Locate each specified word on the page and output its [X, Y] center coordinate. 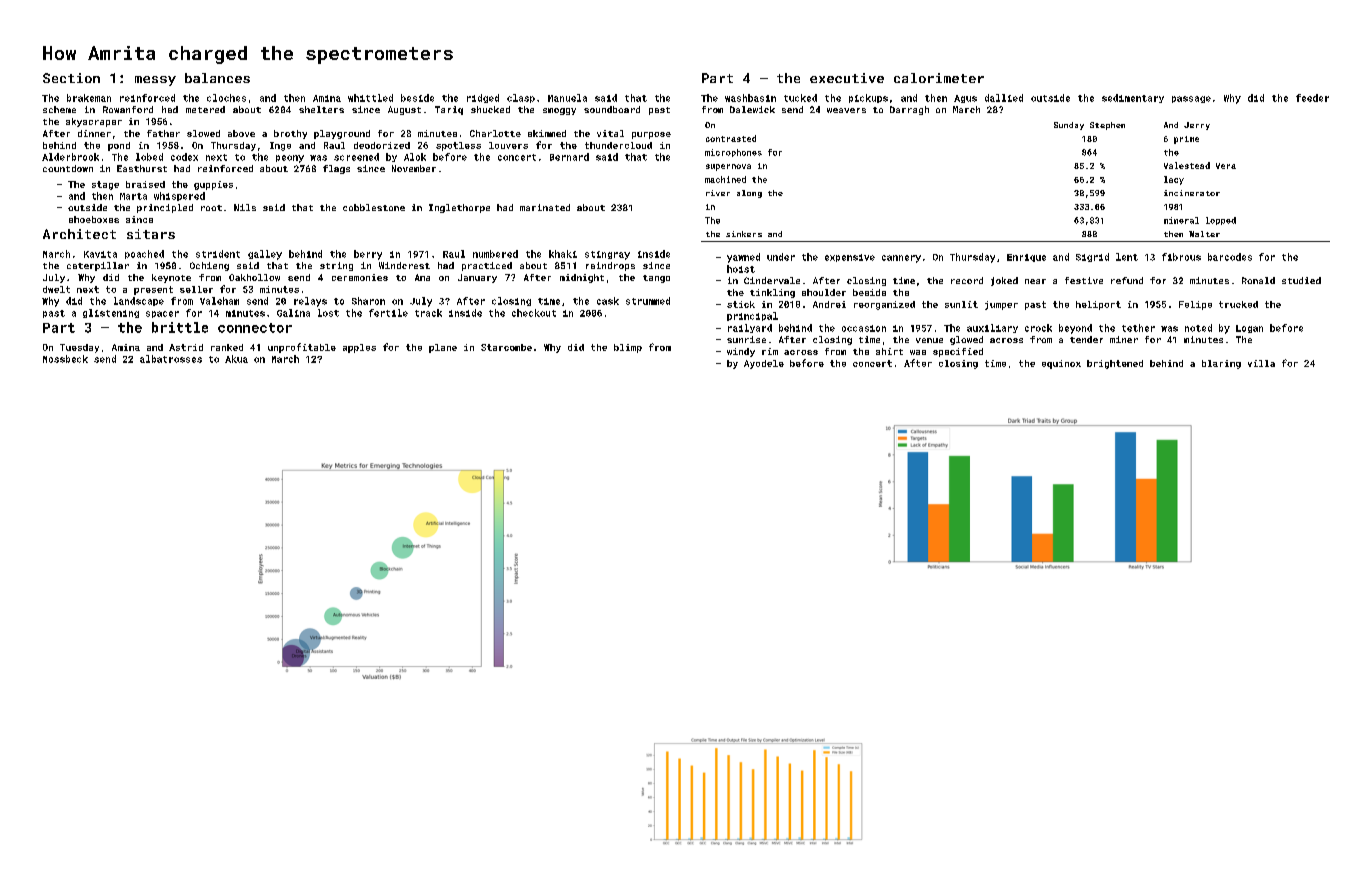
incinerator [1192, 193]
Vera [1226, 166]
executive [847, 78]
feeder [1312, 98]
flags [336, 169]
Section [71, 78]
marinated [545, 207]
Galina [293, 313]
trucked [1238, 304]
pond [119, 146]
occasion [864, 328]
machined [725, 179]
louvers [508, 145]
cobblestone [374, 207]
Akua [236, 359]
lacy [1174, 180]
